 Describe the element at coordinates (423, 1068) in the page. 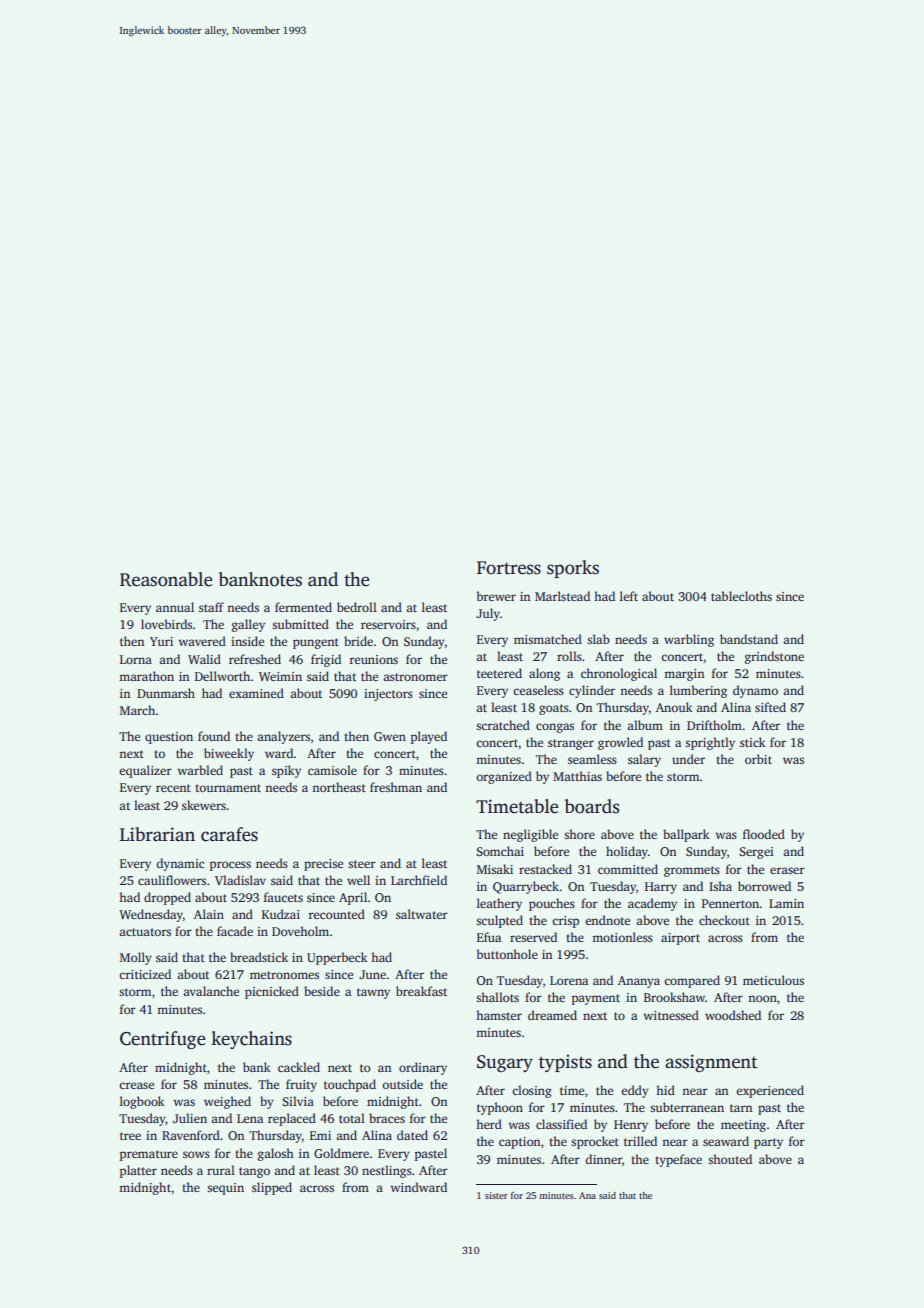

I see `ordinary` at that location.
